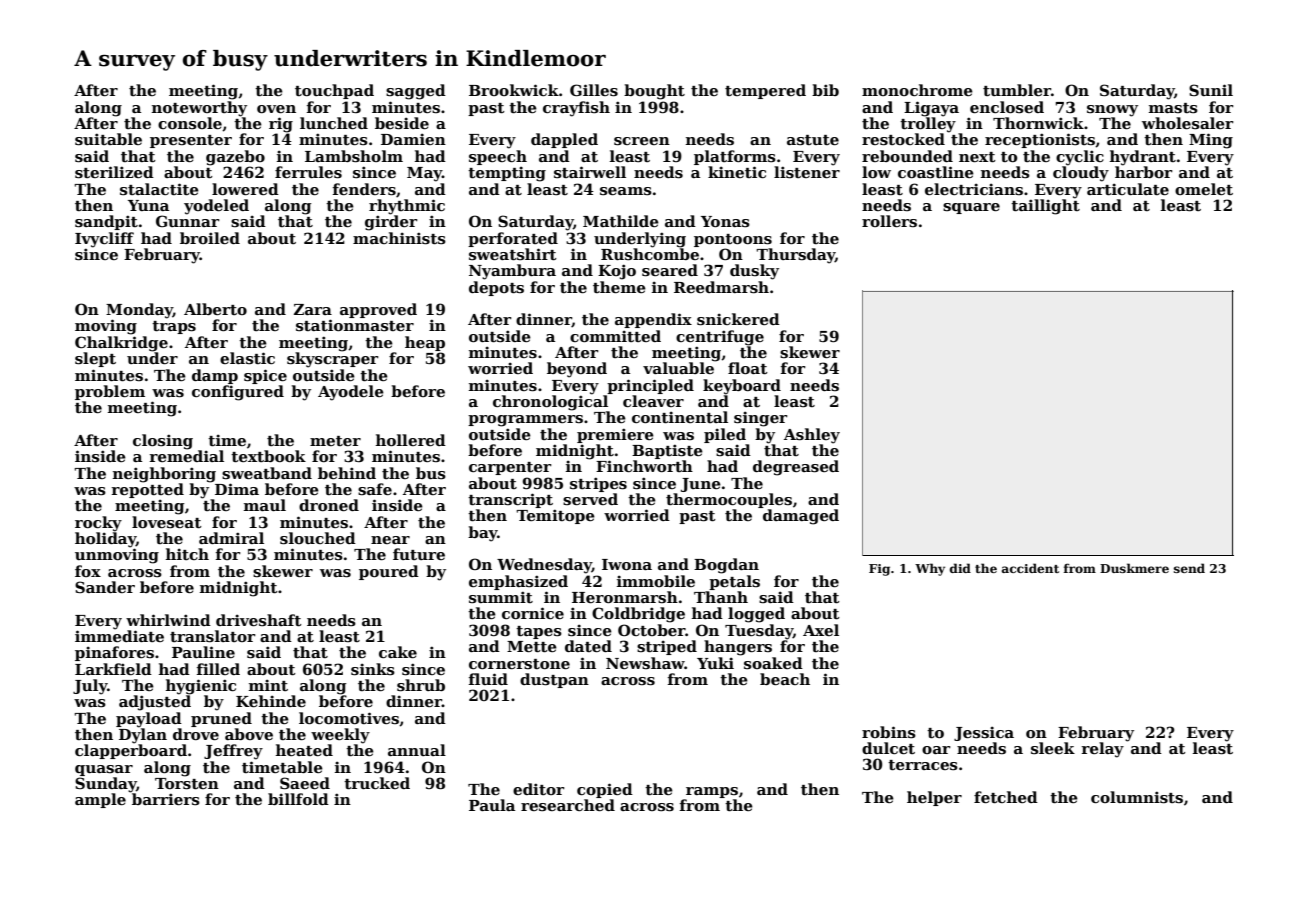 The width and height of the screenshot is (1308, 924). I want to click on damaged, so click(801, 517).
